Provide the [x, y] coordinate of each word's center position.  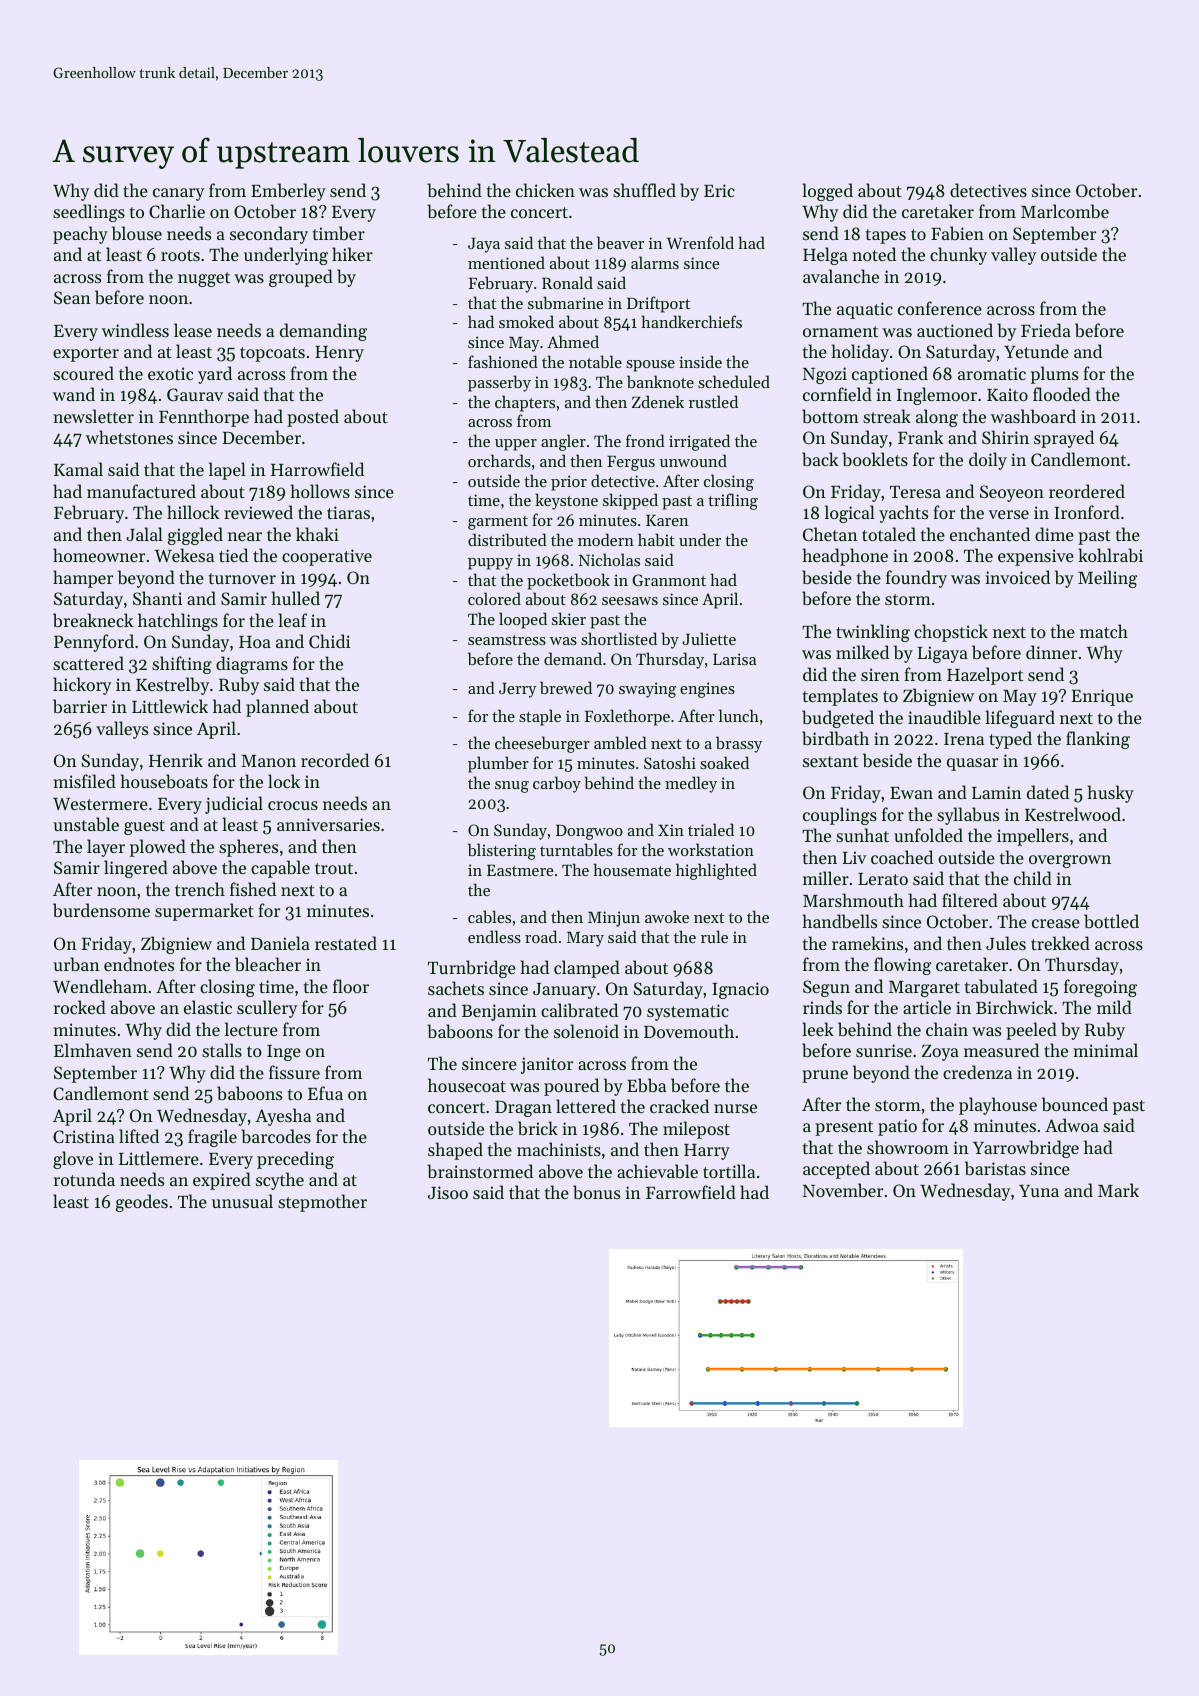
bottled [1111, 921]
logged [827, 192]
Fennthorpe [204, 418]
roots [180, 255]
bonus [596, 1192]
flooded [1062, 394]
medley [691, 784]
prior [569, 483]
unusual [242, 1201]
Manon [268, 761]
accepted [836, 1170]
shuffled [644, 190]
